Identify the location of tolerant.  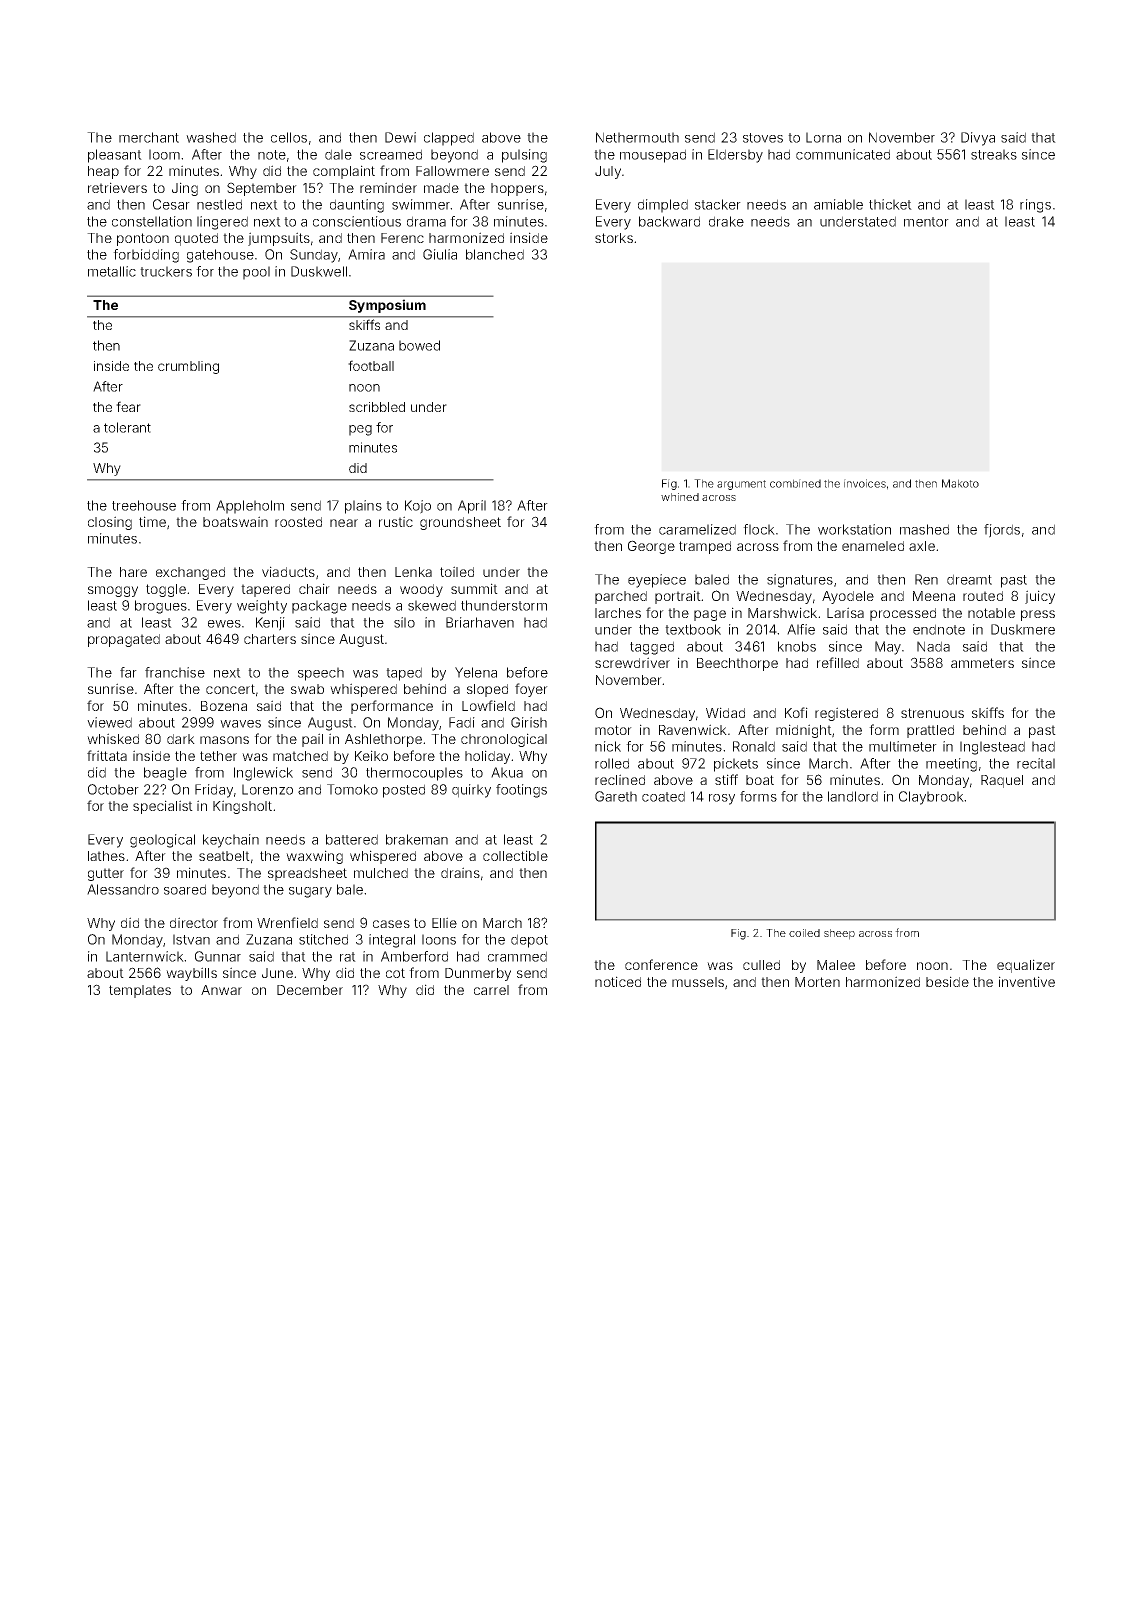
(127, 427).
